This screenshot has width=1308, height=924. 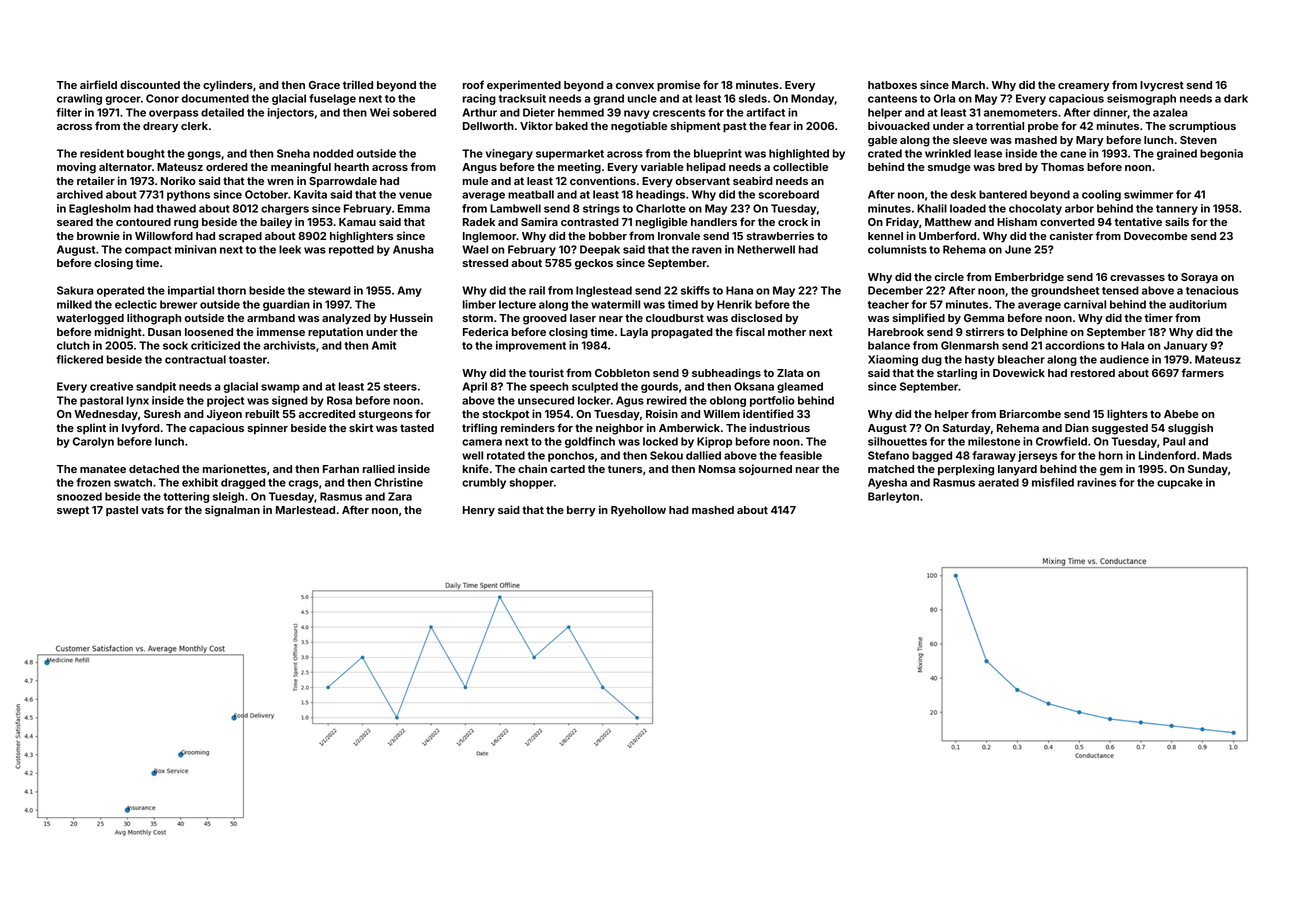 I want to click on swept, so click(x=73, y=511).
